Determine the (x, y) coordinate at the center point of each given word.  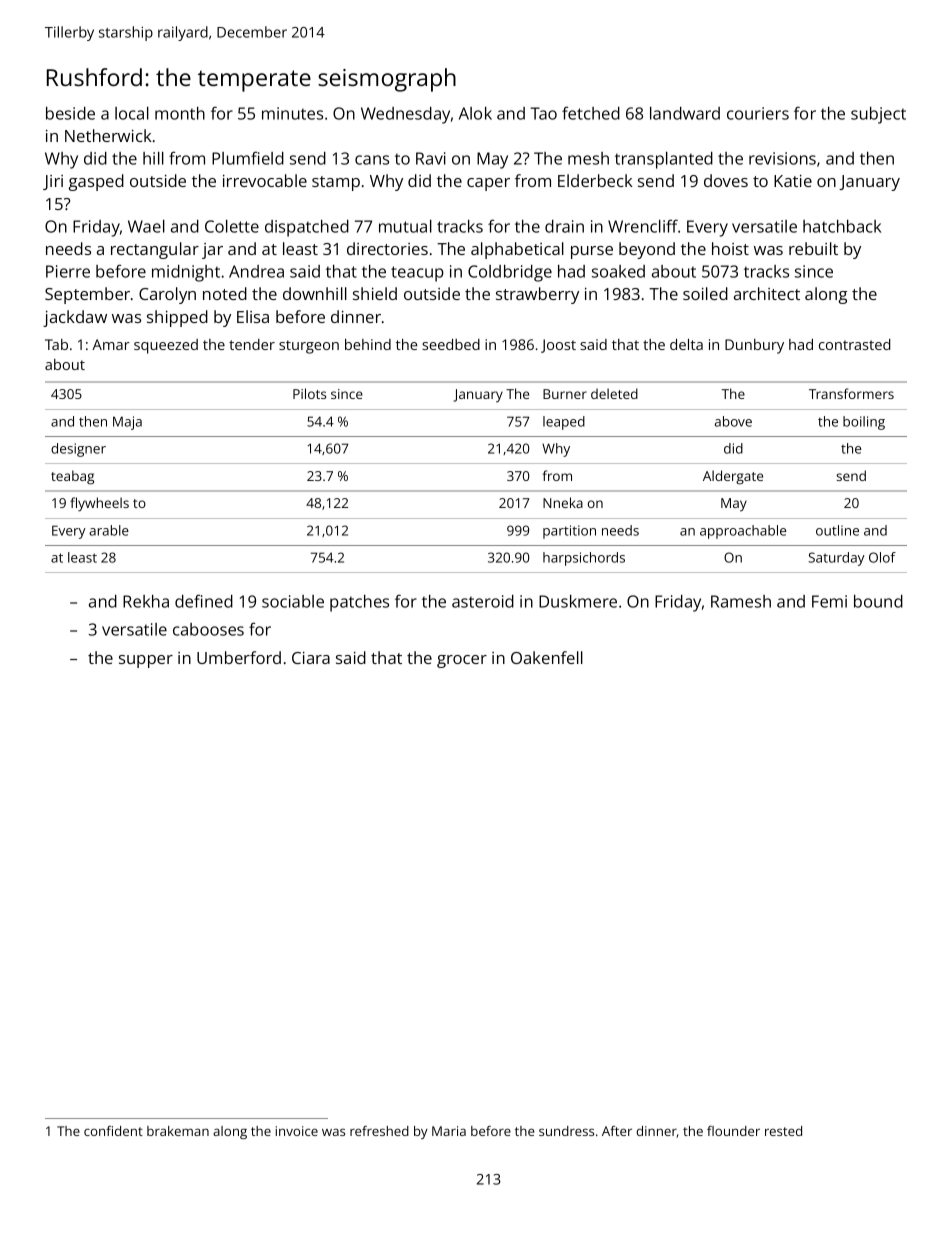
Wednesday (405, 115)
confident (113, 1131)
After (617, 1131)
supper (146, 661)
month (180, 113)
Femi (829, 601)
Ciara (311, 658)
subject (878, 115)
